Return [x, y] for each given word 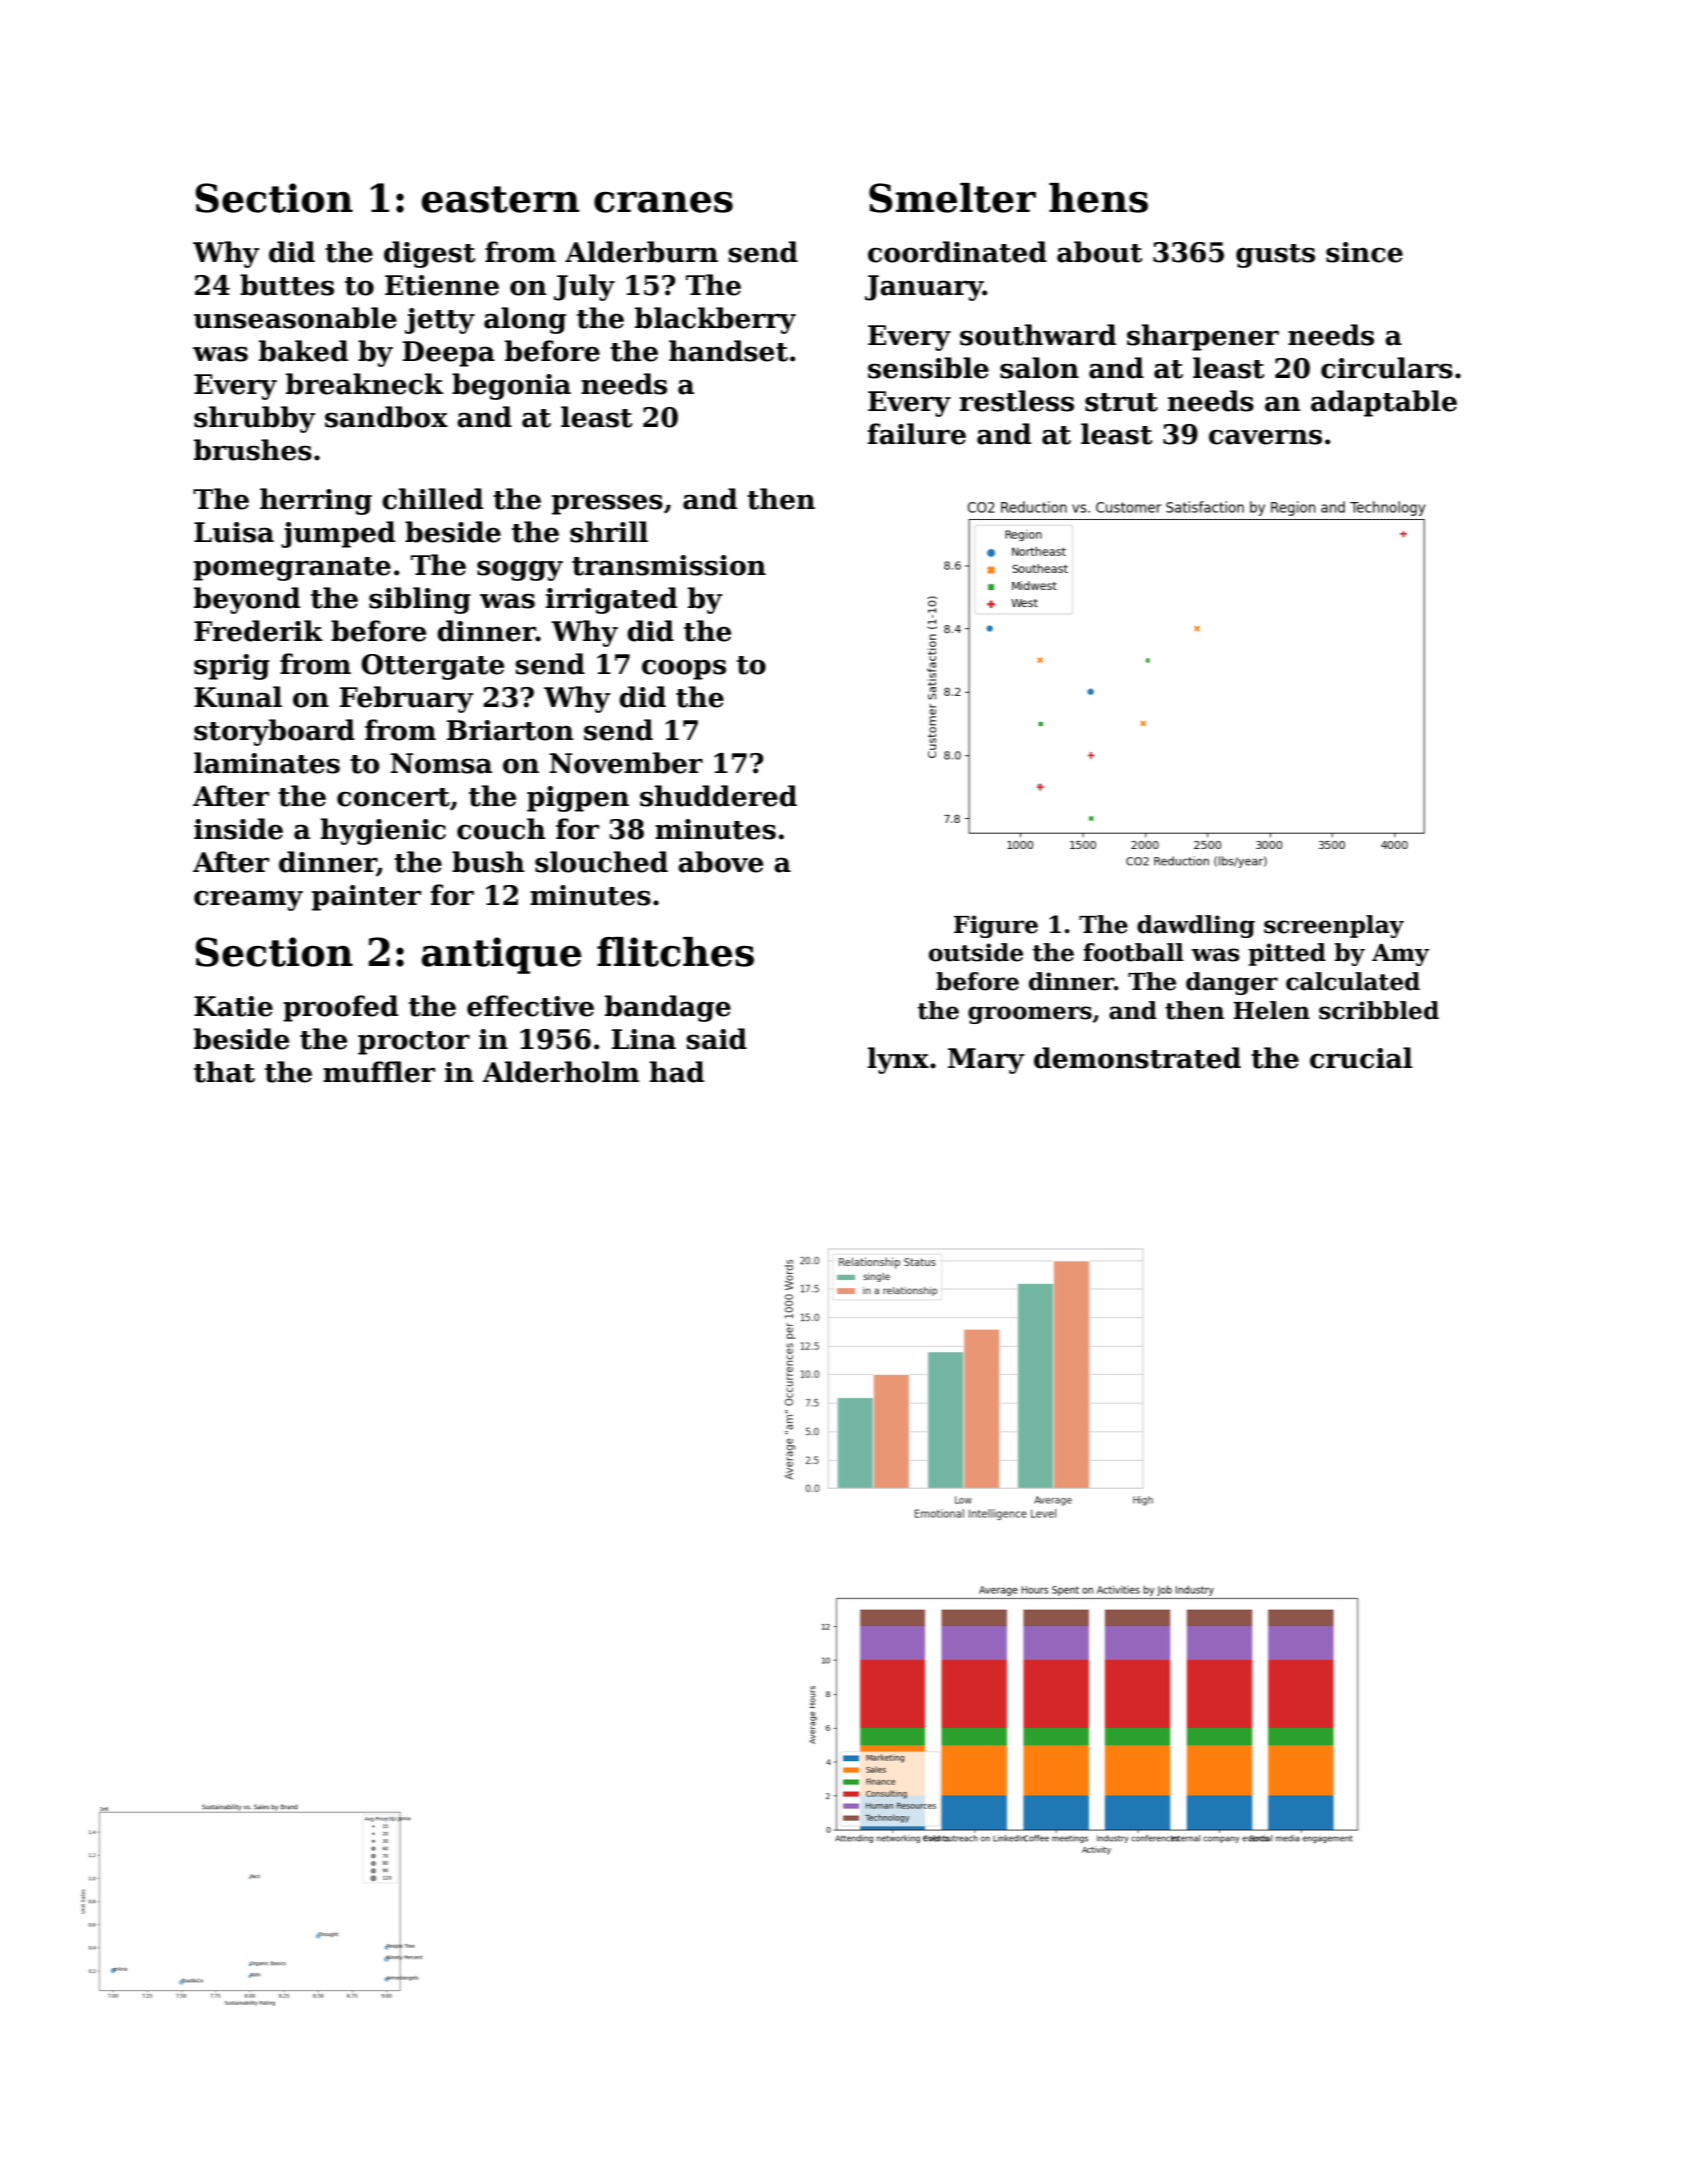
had [676, 1072]
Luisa [234, 532]
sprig [232, 667]
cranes [663, 202]
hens [1098, 198]
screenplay [1334, 926]
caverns [1265, 437]
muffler [379, 1072]
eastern [500, 199]
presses [607, 504]
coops [684, 669]
